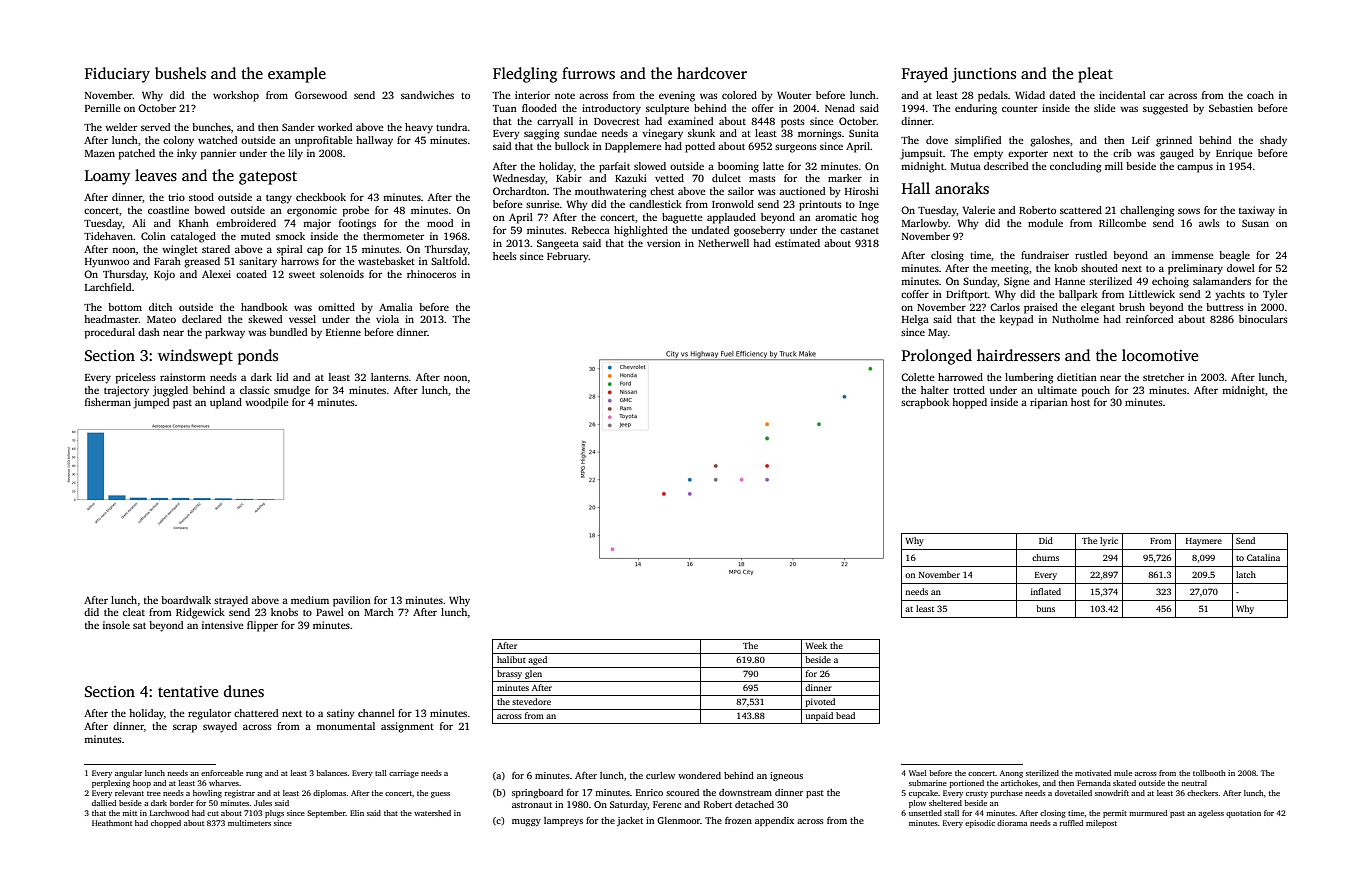  I want to click on tentative, so click(188, 691).
